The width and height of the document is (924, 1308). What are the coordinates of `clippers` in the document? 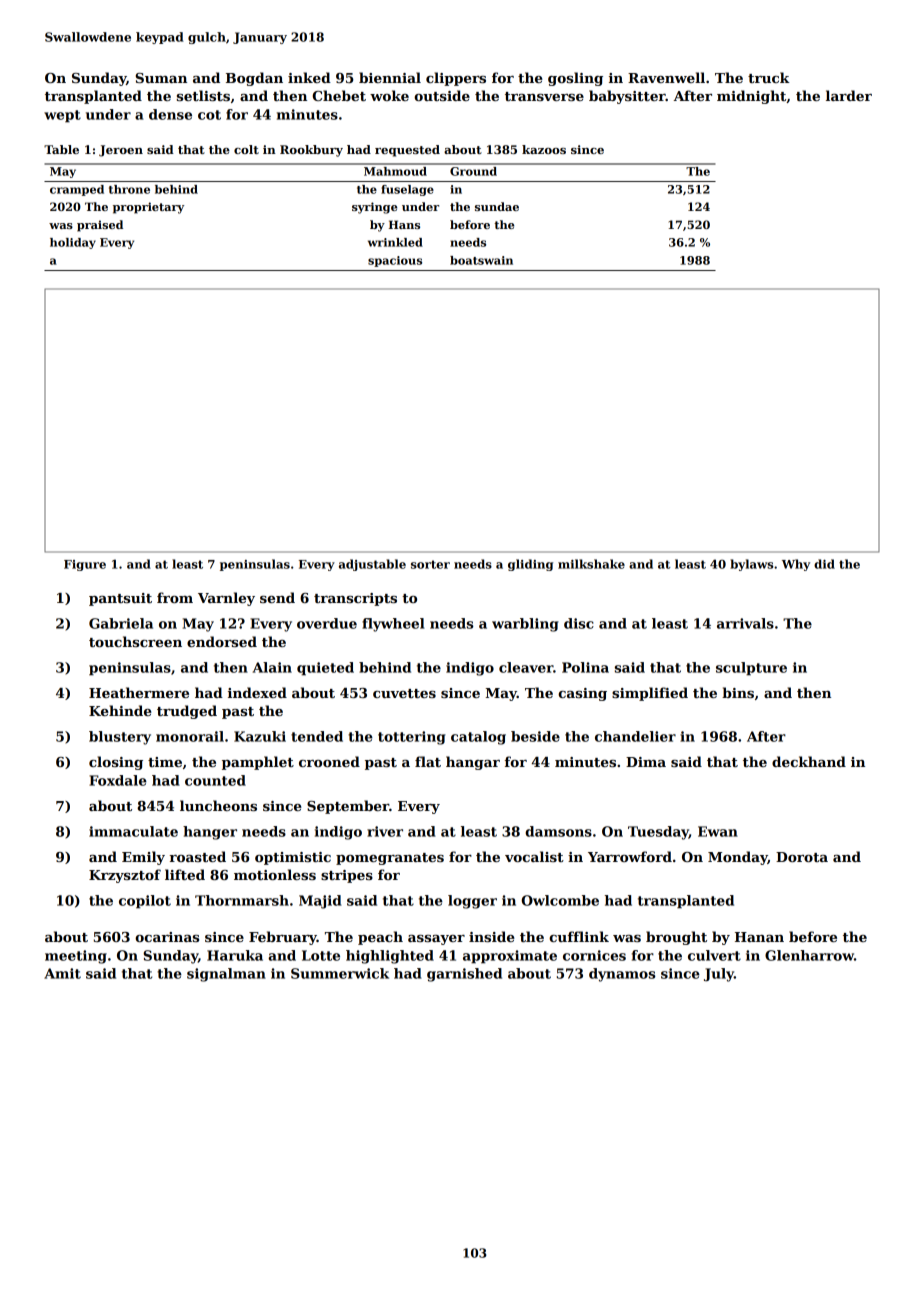 It's located at (456, 79).
